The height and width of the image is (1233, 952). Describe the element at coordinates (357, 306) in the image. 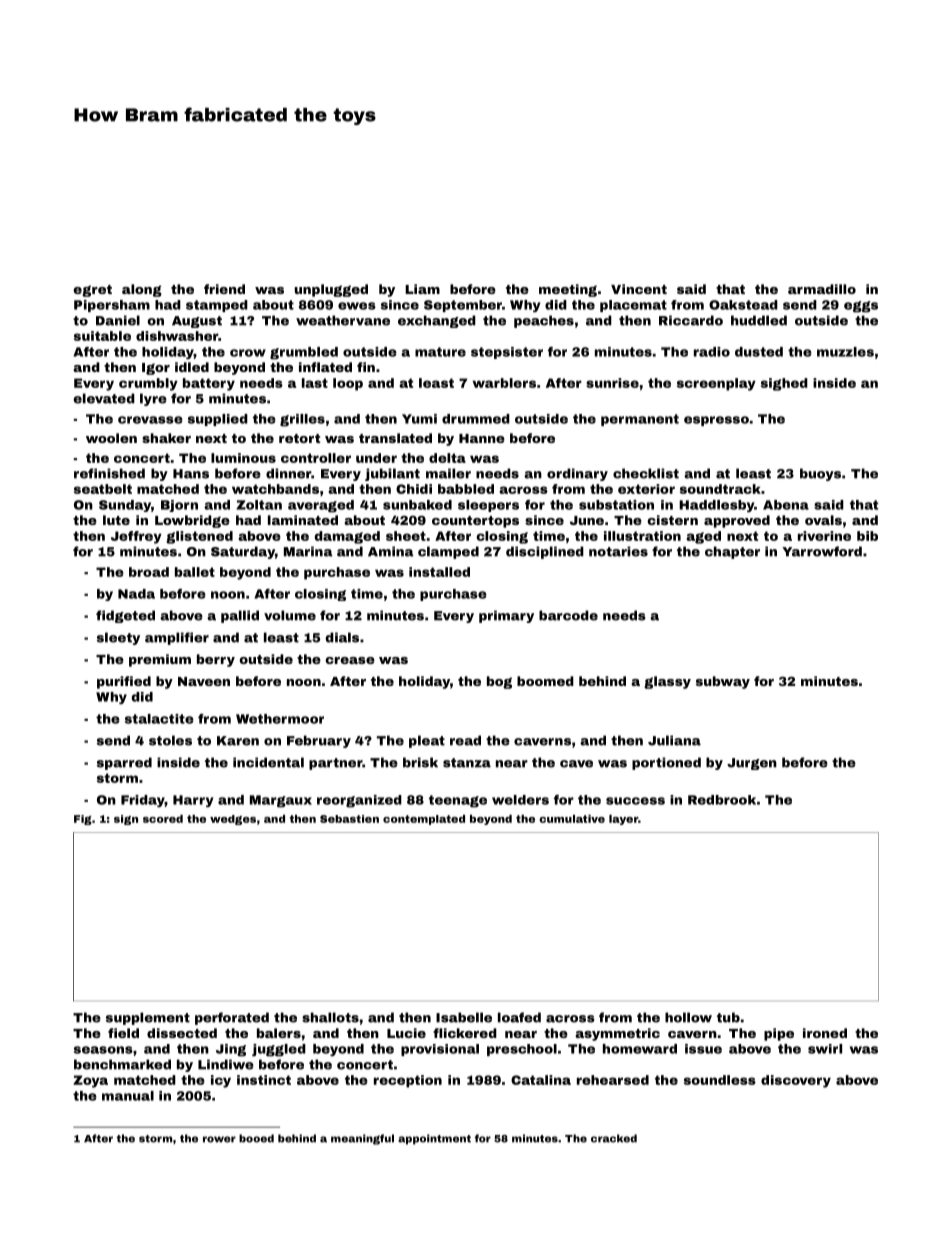

I see `ewes` at that location.
